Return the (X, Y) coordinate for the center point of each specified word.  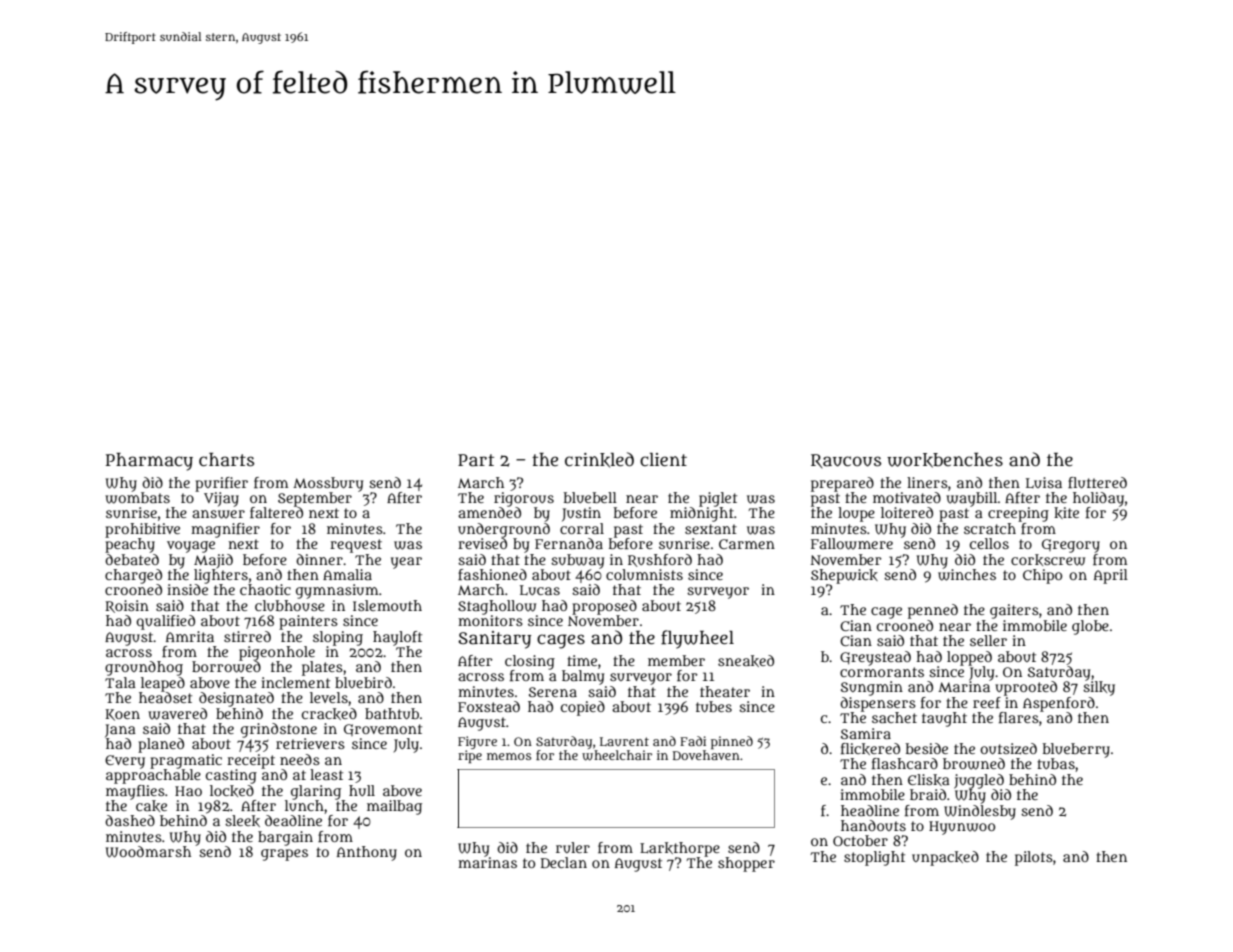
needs (300, 759)
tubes (714, 706)
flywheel (697, 639)
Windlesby (980, 812)
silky (1099, 688)
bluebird (363, 682)
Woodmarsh (148, 852)
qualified (165, 622)
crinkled (599, 460)
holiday (1098, 499)
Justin (581, 514)
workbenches (945, 460)
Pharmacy (149, 462)
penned (933, 611)
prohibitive (142, 530)
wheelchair (617, 755)
